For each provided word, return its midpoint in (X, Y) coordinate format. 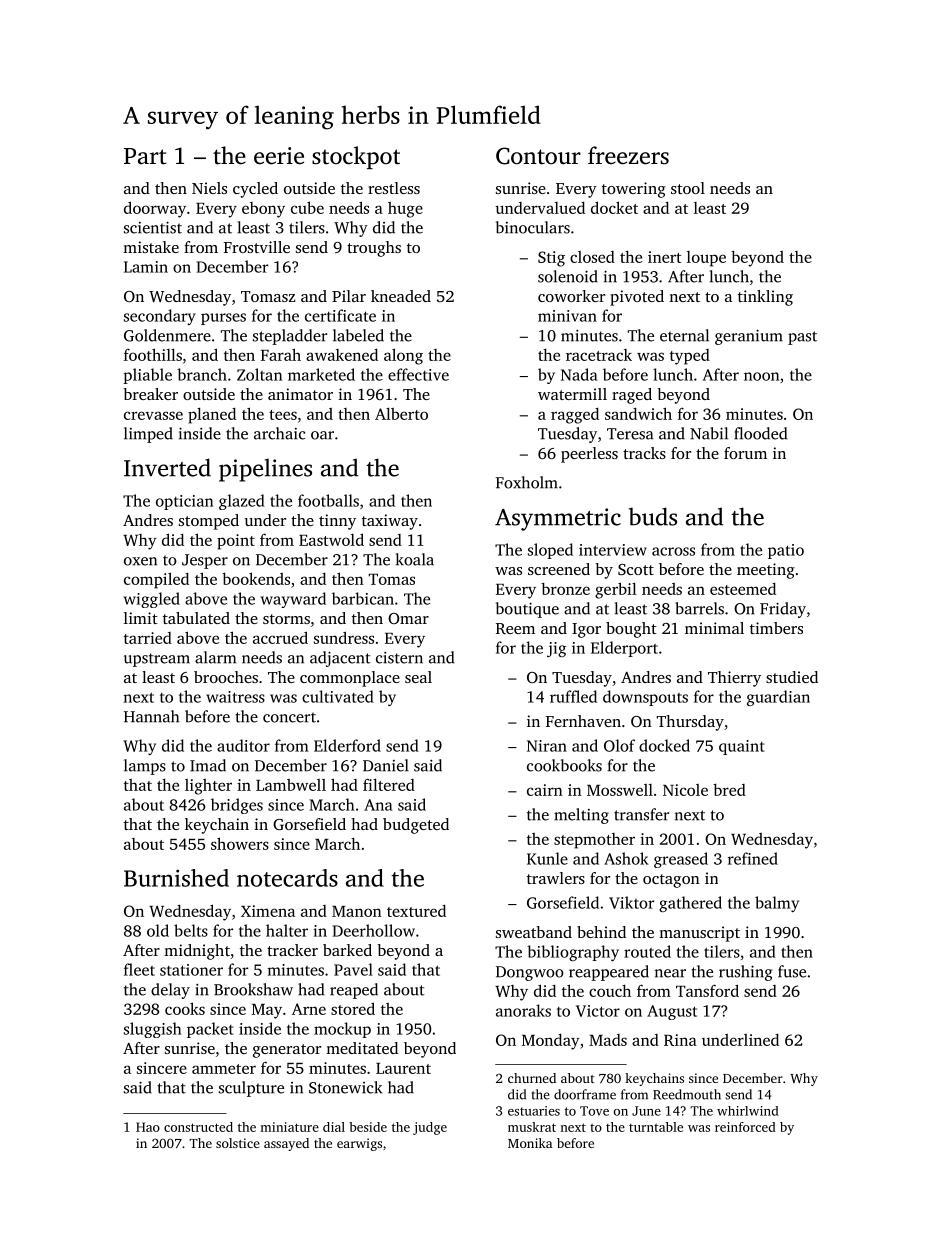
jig (556, 649)
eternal (684, 335)
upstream (157, 660)
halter (287, 930)
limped (148, 435)
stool (688, 188)
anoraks (523, 1010)
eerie (279, 156)
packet (210, 1030)
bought (631, 630)
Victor (598, 1011)
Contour (538, 156)
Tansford (707, 990)
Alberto (401, 413)
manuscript (699, 934)
